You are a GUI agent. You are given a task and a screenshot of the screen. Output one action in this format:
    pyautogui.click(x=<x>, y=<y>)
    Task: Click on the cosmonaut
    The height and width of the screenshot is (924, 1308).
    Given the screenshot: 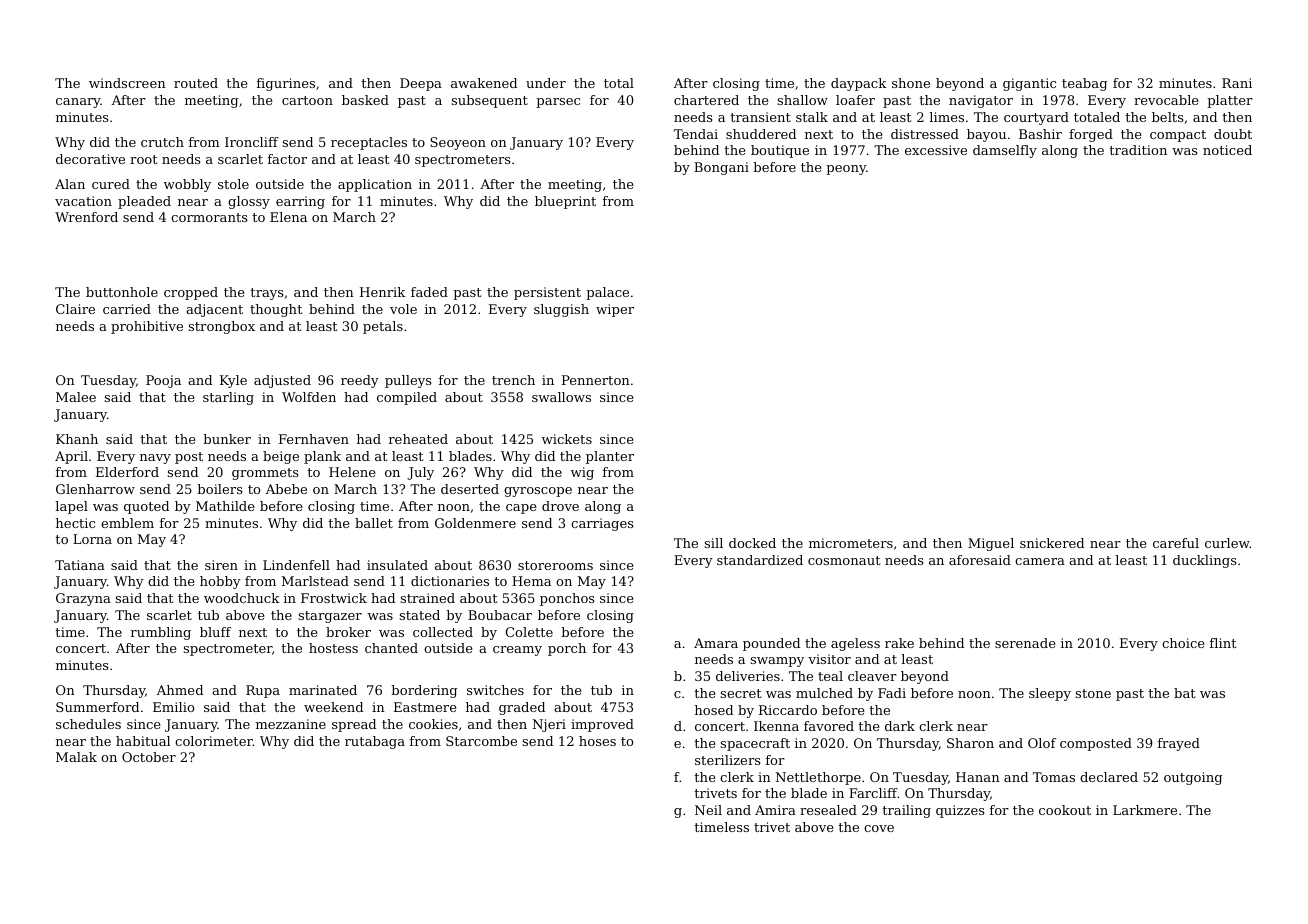 What is the action you would take?
    pyautogui.click(x=844, y=560)
